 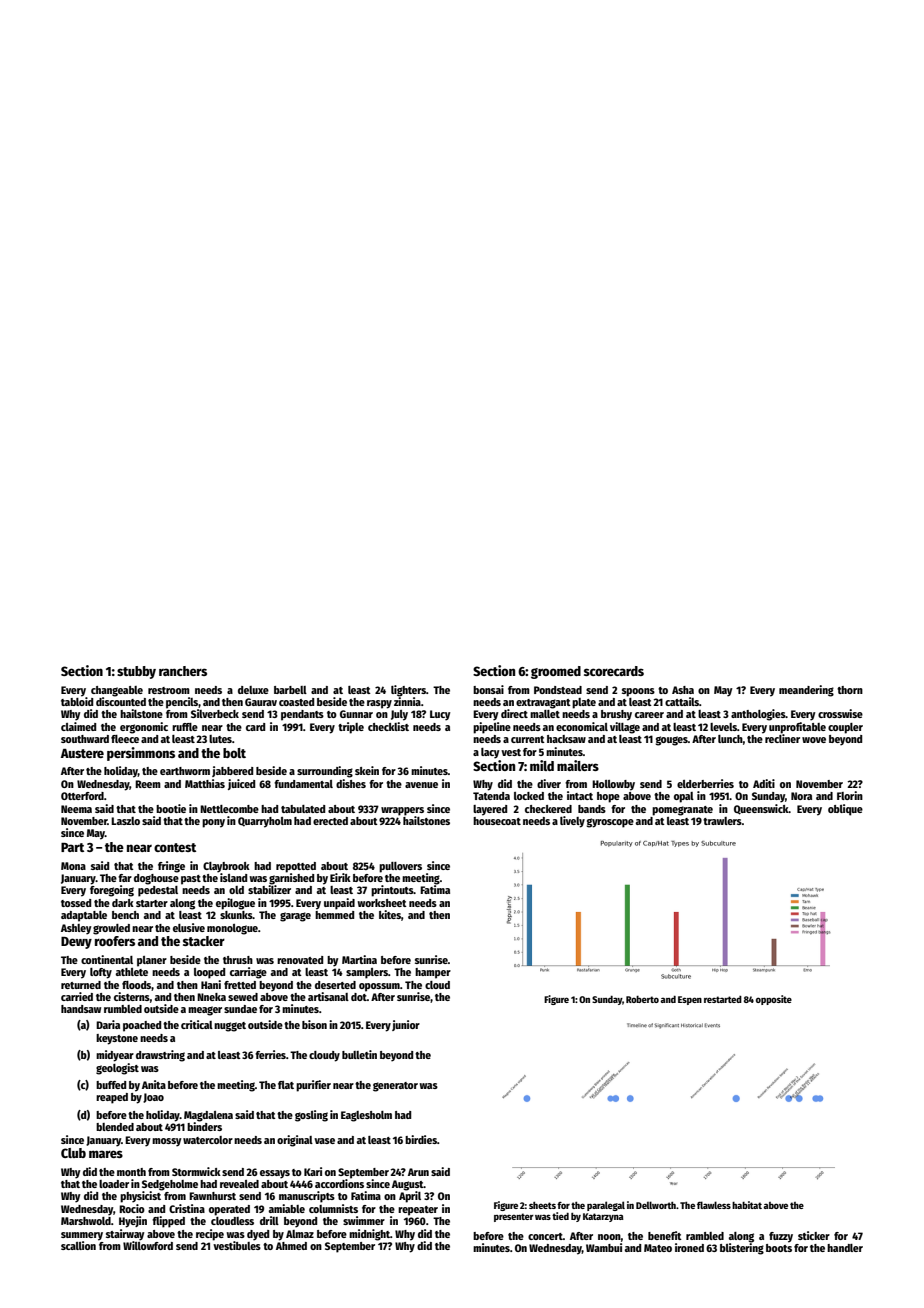 What do you see at coordinates (421, 785) in the image?
I see `avenue` at bounding box center [421, 785].
